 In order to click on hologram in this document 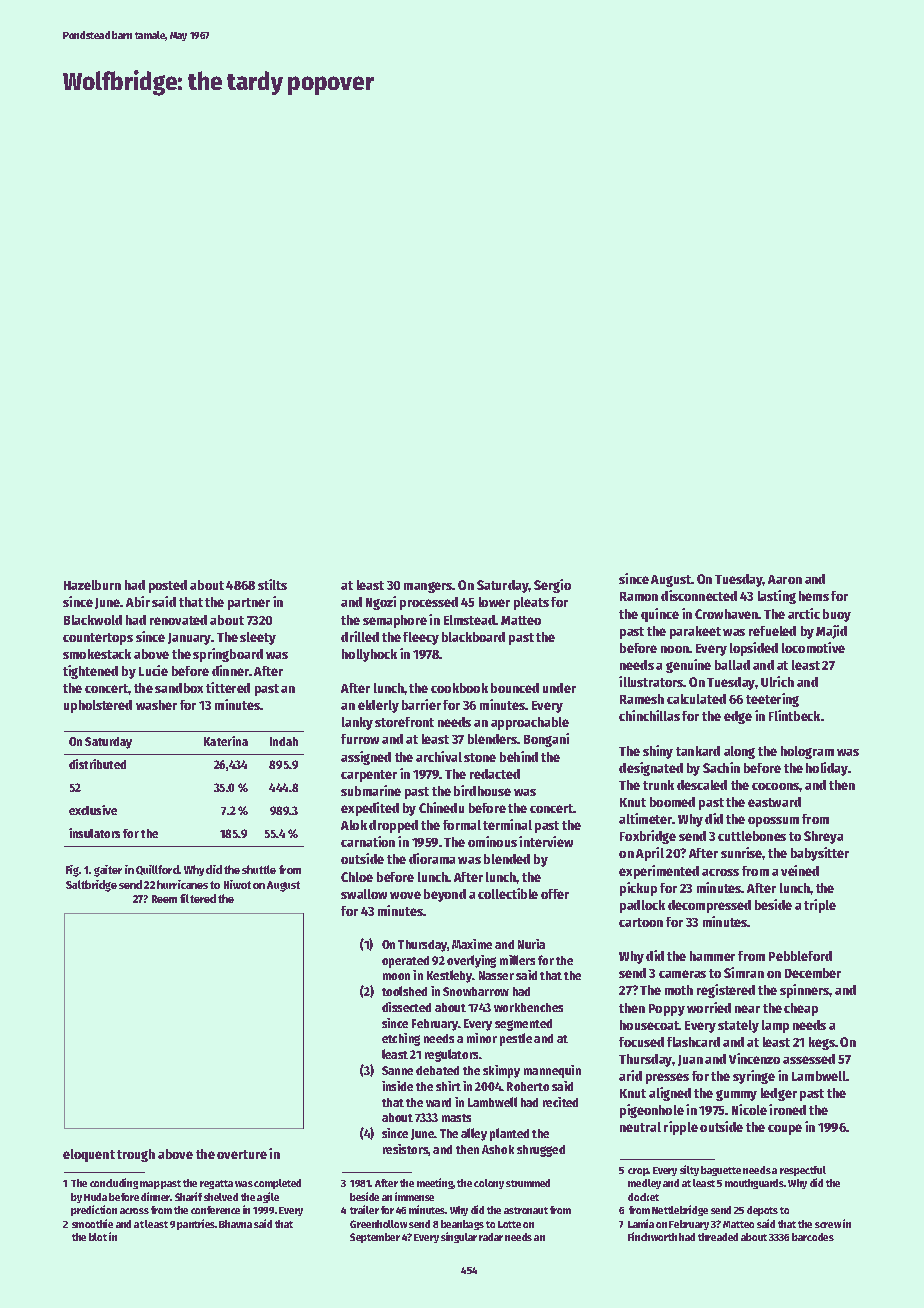, I will do `click(807, 752)`.
